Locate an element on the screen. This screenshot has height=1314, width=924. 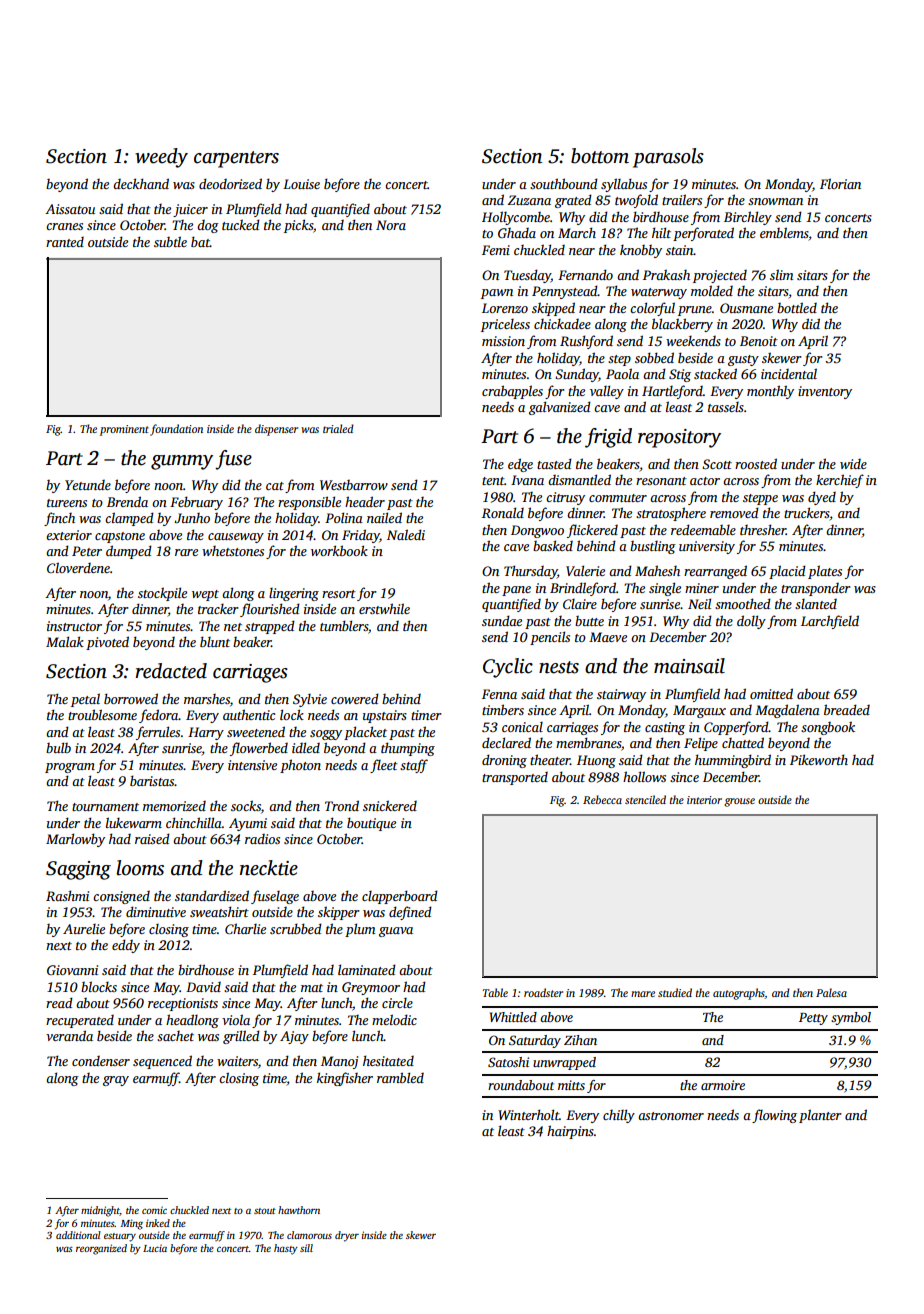
Nora is located at coordinates (391, 225).
